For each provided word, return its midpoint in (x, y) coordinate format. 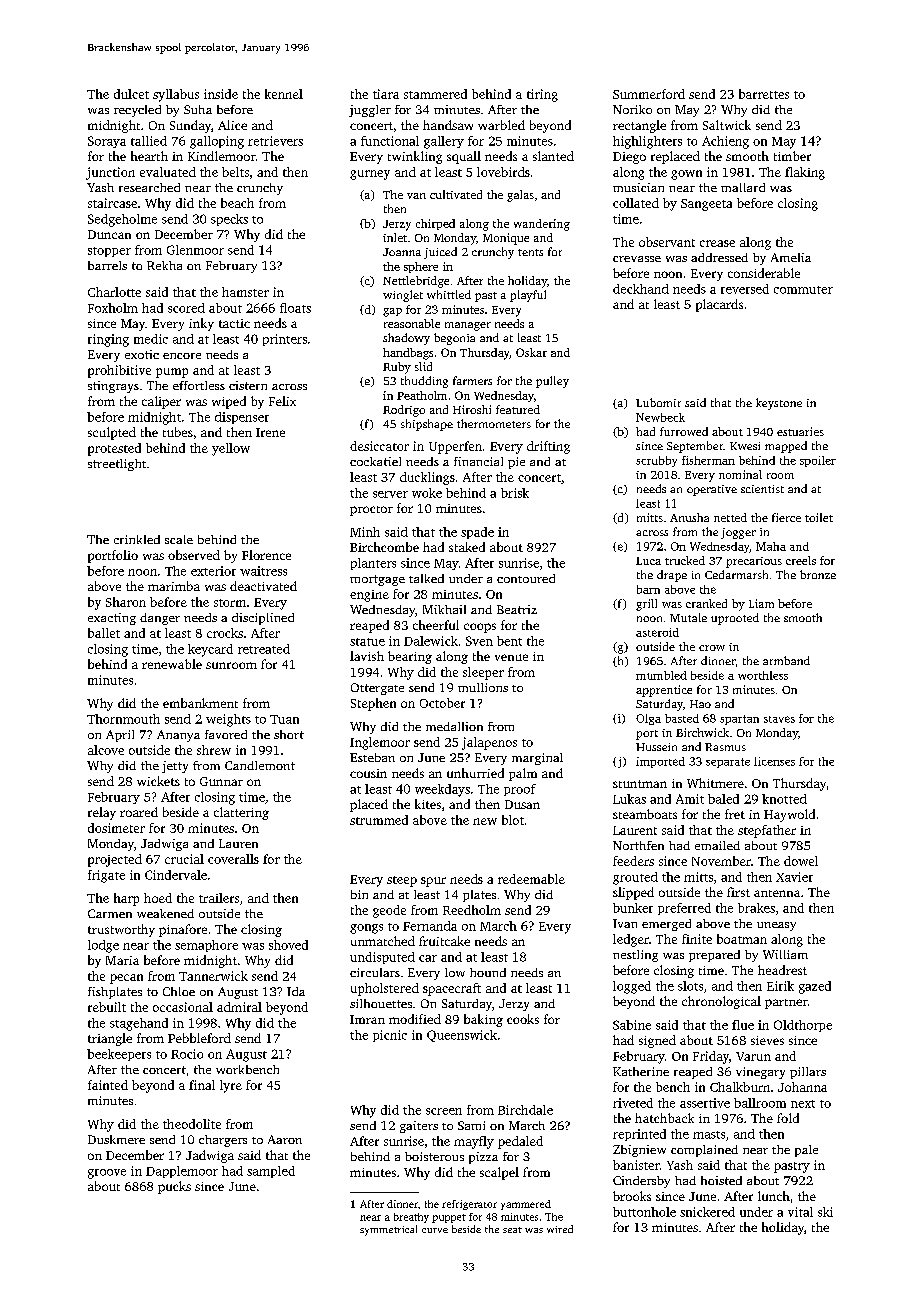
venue (511, 657)
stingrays (113, 387)
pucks (174, 1187)
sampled (271, 1172)
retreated (264, 649)
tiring (542, 95)
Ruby (397, 368)
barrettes (764, 94)
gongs (366, 929)
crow (712, 648)
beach (237, 203)
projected (115, 860)
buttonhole (644, 1212)
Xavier (794, 877)
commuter (803, 290)
